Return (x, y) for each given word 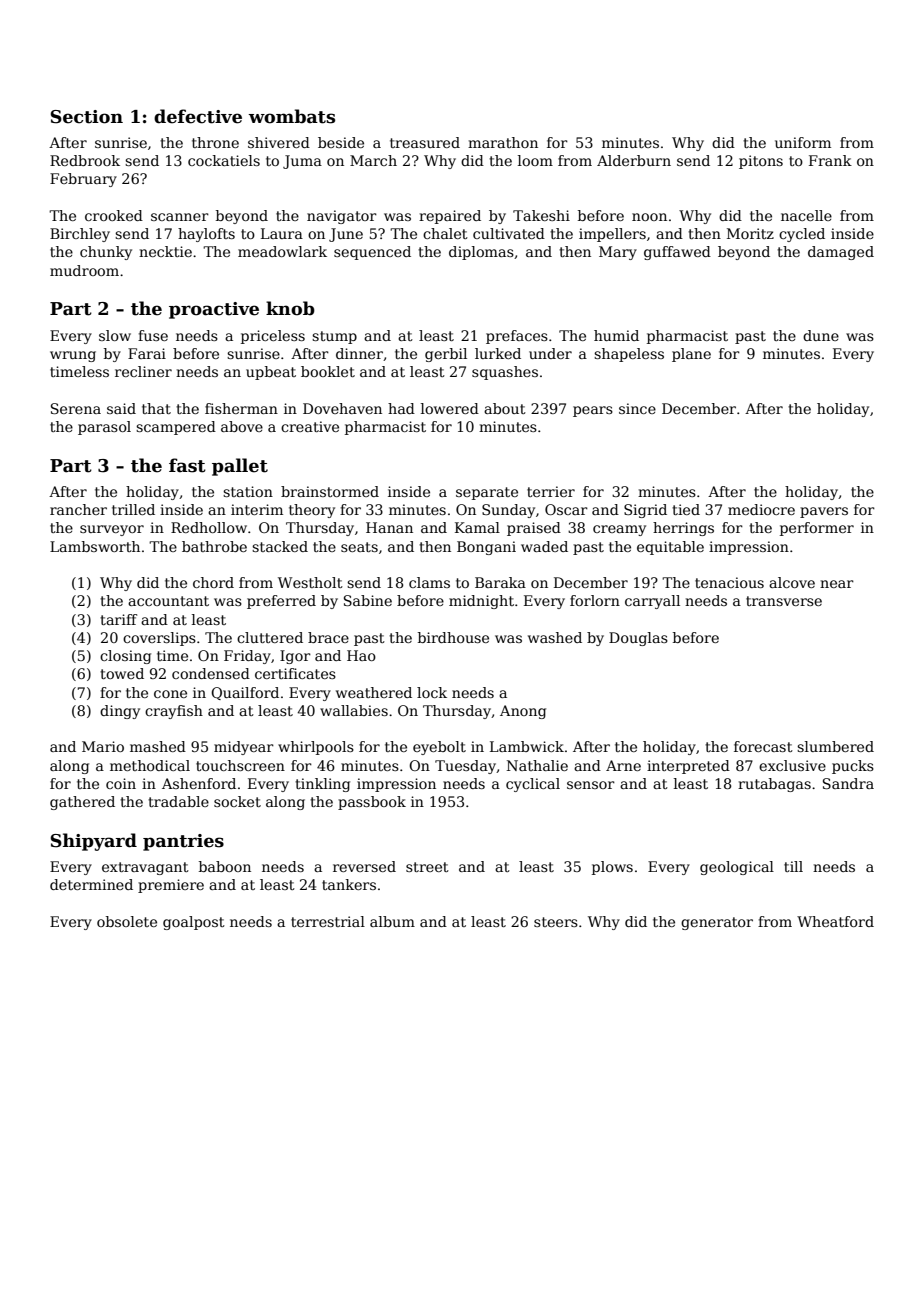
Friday (247, 657)
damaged (841, 253)
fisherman (241, 408)
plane (691, 355)
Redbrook (85, 160)
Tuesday (465, 767)
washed (555, 637)
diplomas (481, 253)
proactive (214, 310)
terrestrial (328, 921)
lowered (450, 408)
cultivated (509, 233)
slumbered (835, 746)
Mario (103, 746)
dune (821, 335)
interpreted (688, 767)
